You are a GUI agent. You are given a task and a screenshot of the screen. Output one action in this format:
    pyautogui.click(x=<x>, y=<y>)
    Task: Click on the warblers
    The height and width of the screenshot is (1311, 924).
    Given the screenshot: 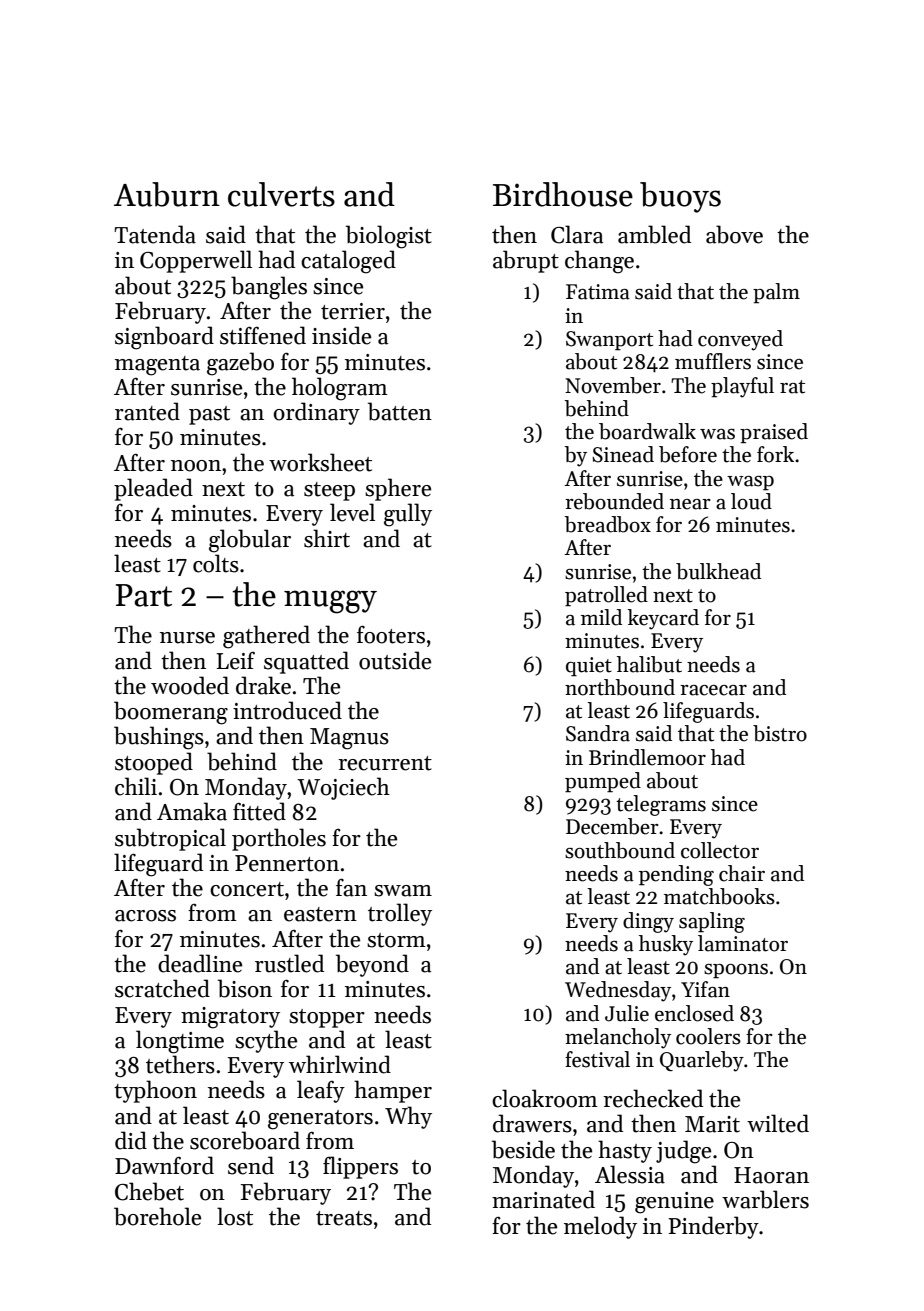 What is the action you would take?
    pyautogui.click(x=765, y=1199)
